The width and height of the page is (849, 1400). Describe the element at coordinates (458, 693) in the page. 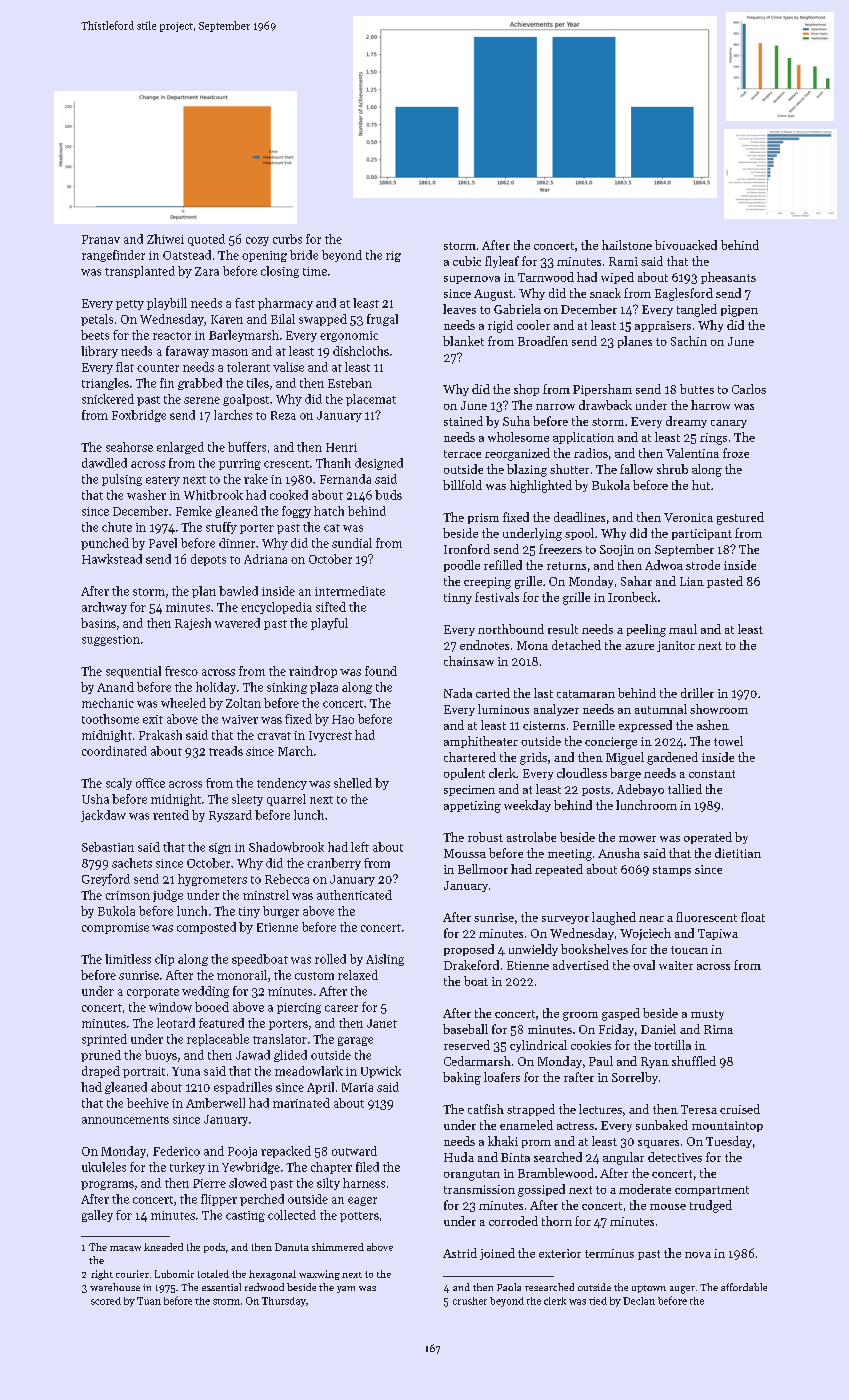

I see `Nada` at that location.
